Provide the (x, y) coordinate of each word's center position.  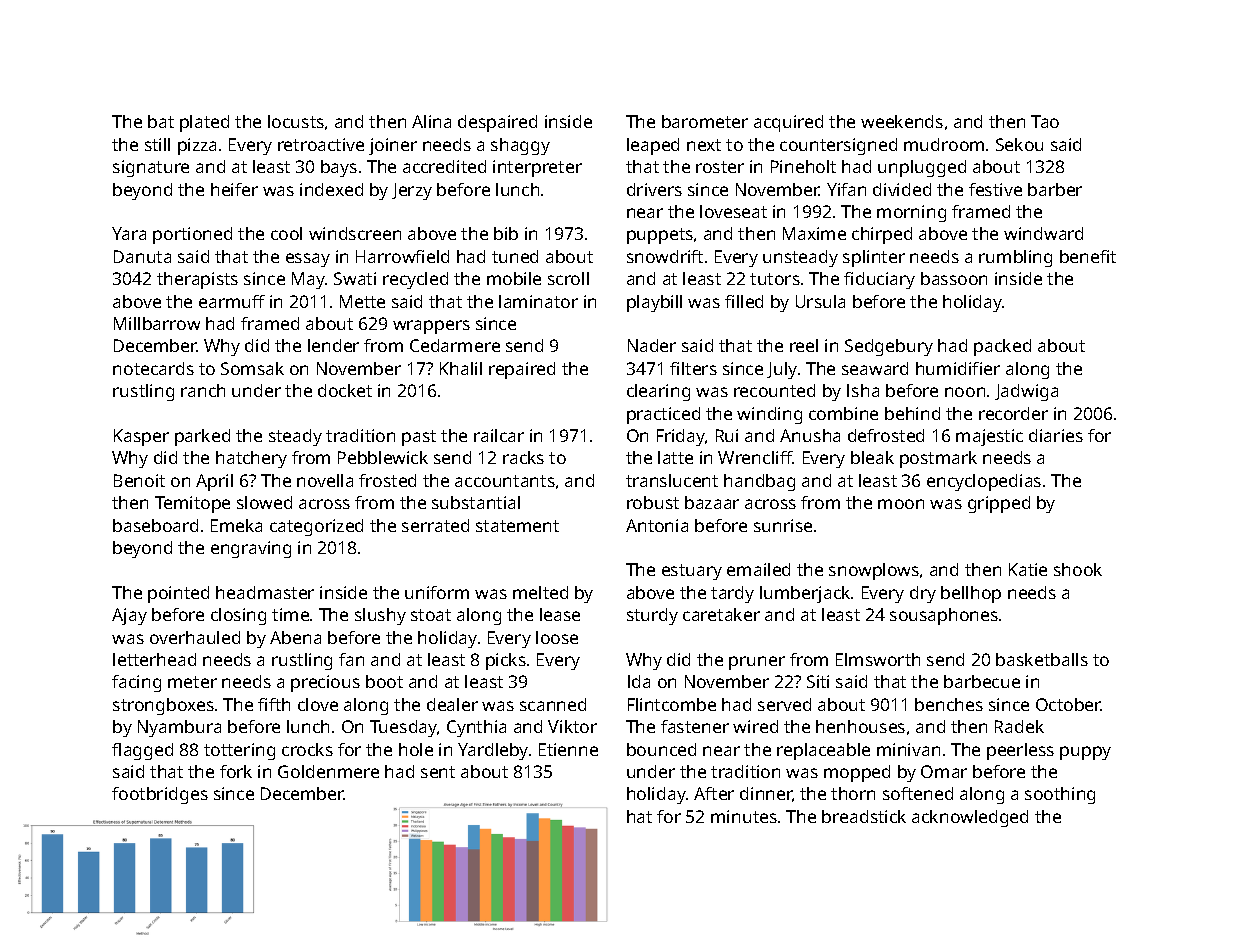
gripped (999, 504)
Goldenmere (328, 771)
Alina (431, 121)
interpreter (537, 168)
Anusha (810, 435)
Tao (1045, 121)
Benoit (139, 480)
